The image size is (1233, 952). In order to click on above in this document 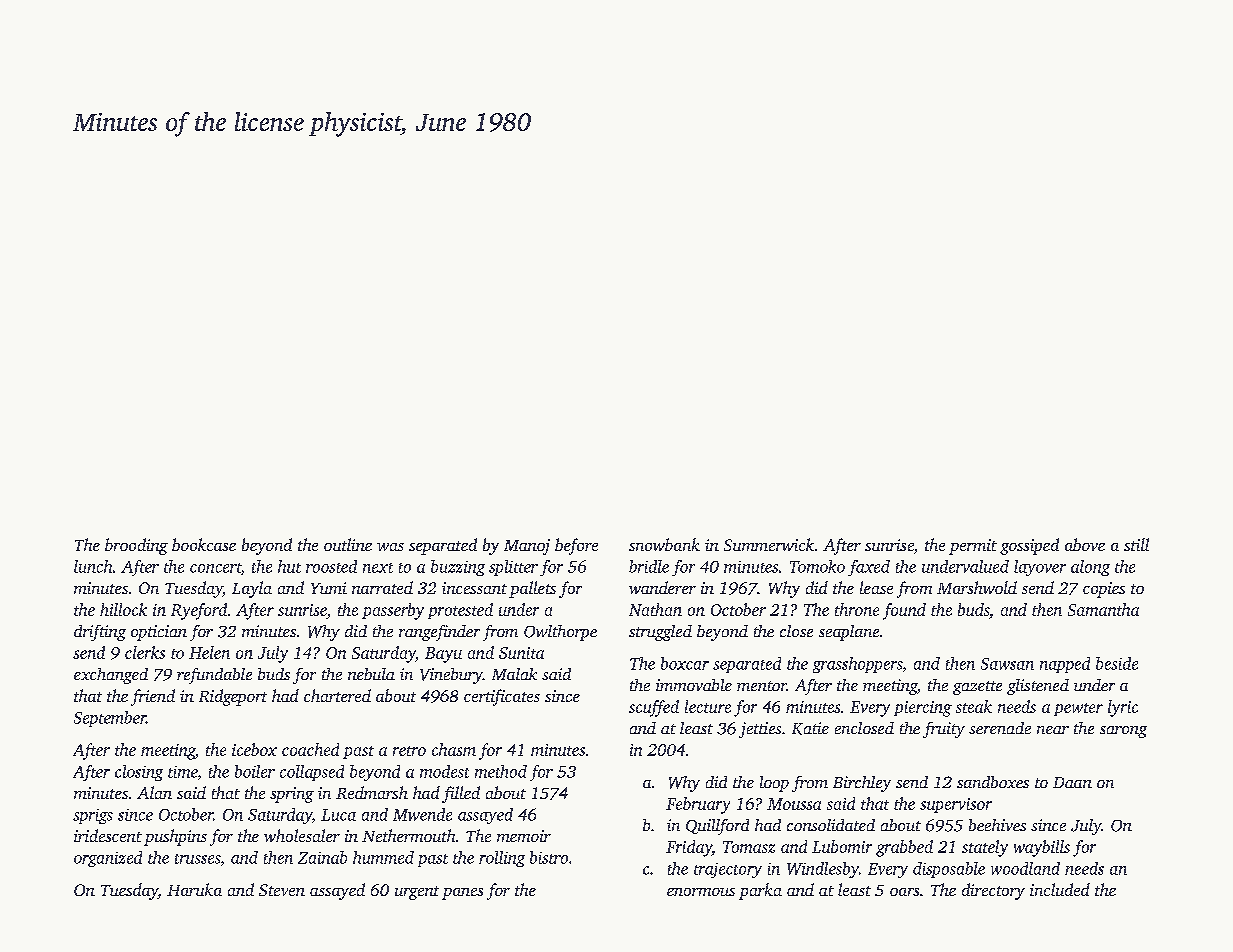, I will do `click(1085, 544)`.
